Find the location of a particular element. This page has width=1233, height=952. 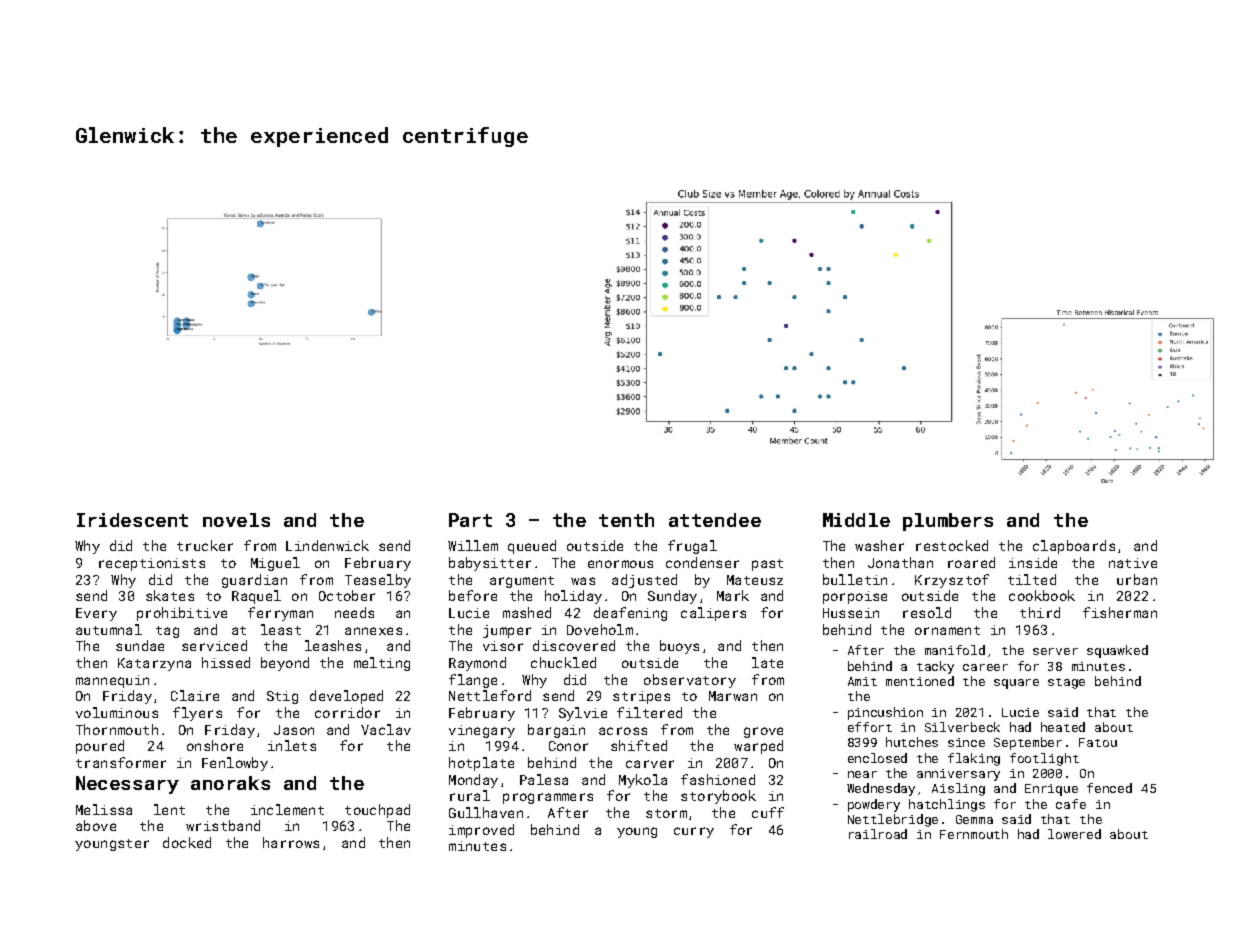

Jason is located at coordinates (294, 730).
